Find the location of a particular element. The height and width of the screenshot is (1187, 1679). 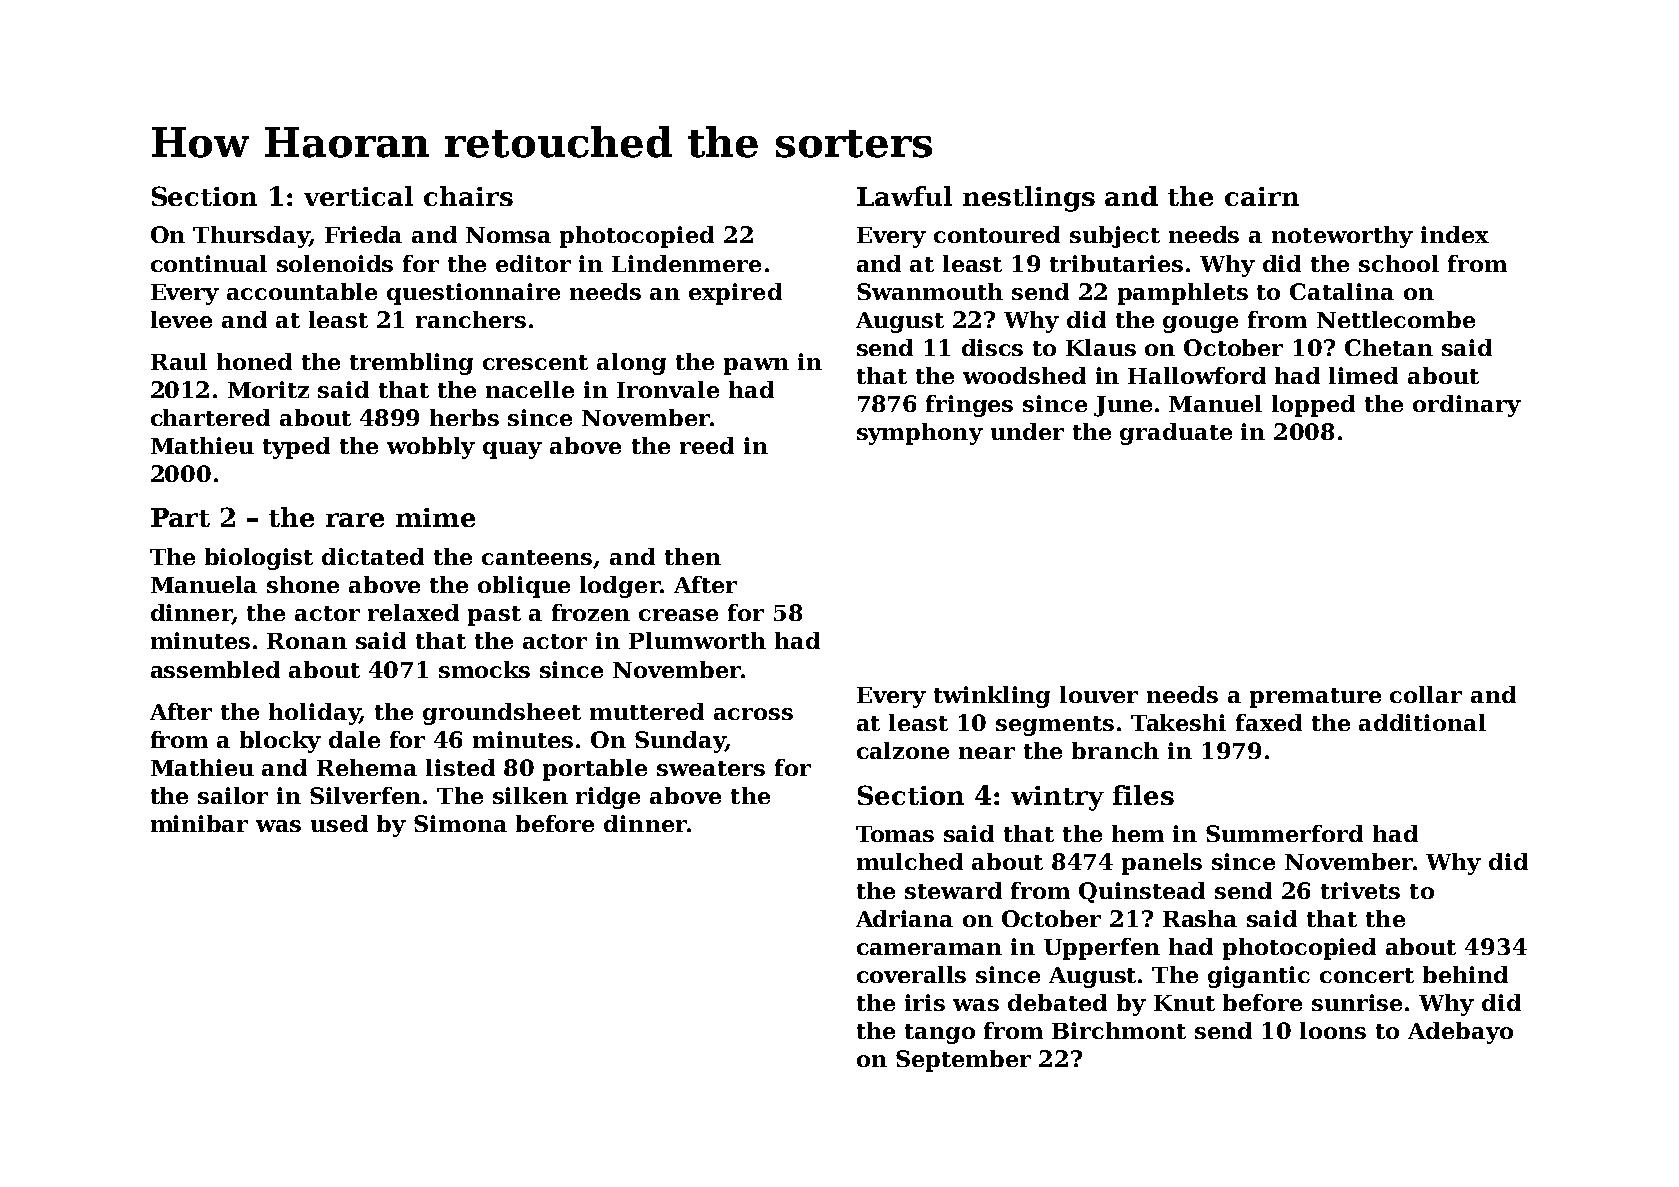

nestlings is located at coordinates (1029, 199).
